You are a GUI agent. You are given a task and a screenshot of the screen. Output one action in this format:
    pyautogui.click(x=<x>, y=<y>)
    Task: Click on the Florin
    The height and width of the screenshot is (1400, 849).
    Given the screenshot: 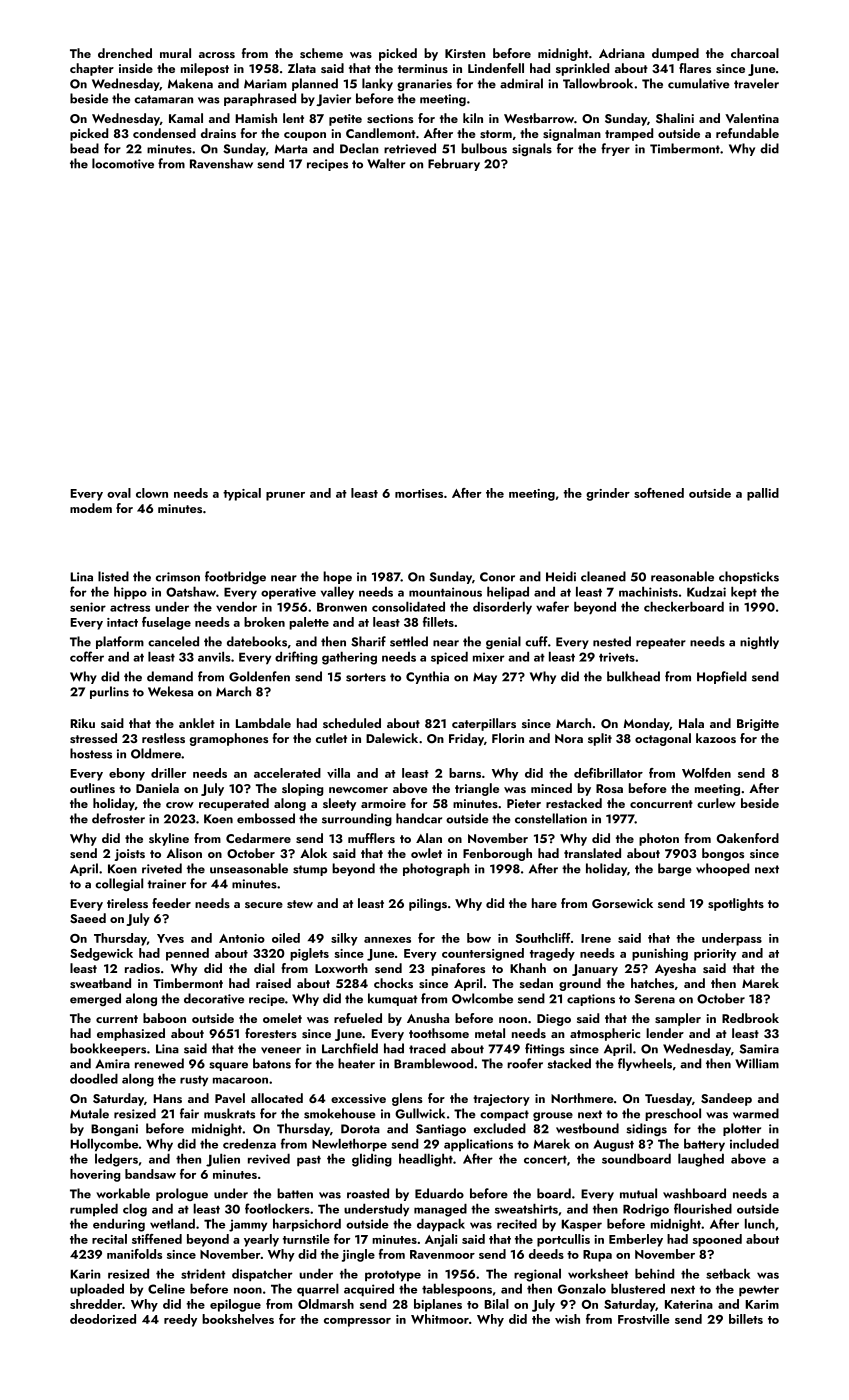 What is the action you would take?
    pyautogui.click(x=508, y=738)
